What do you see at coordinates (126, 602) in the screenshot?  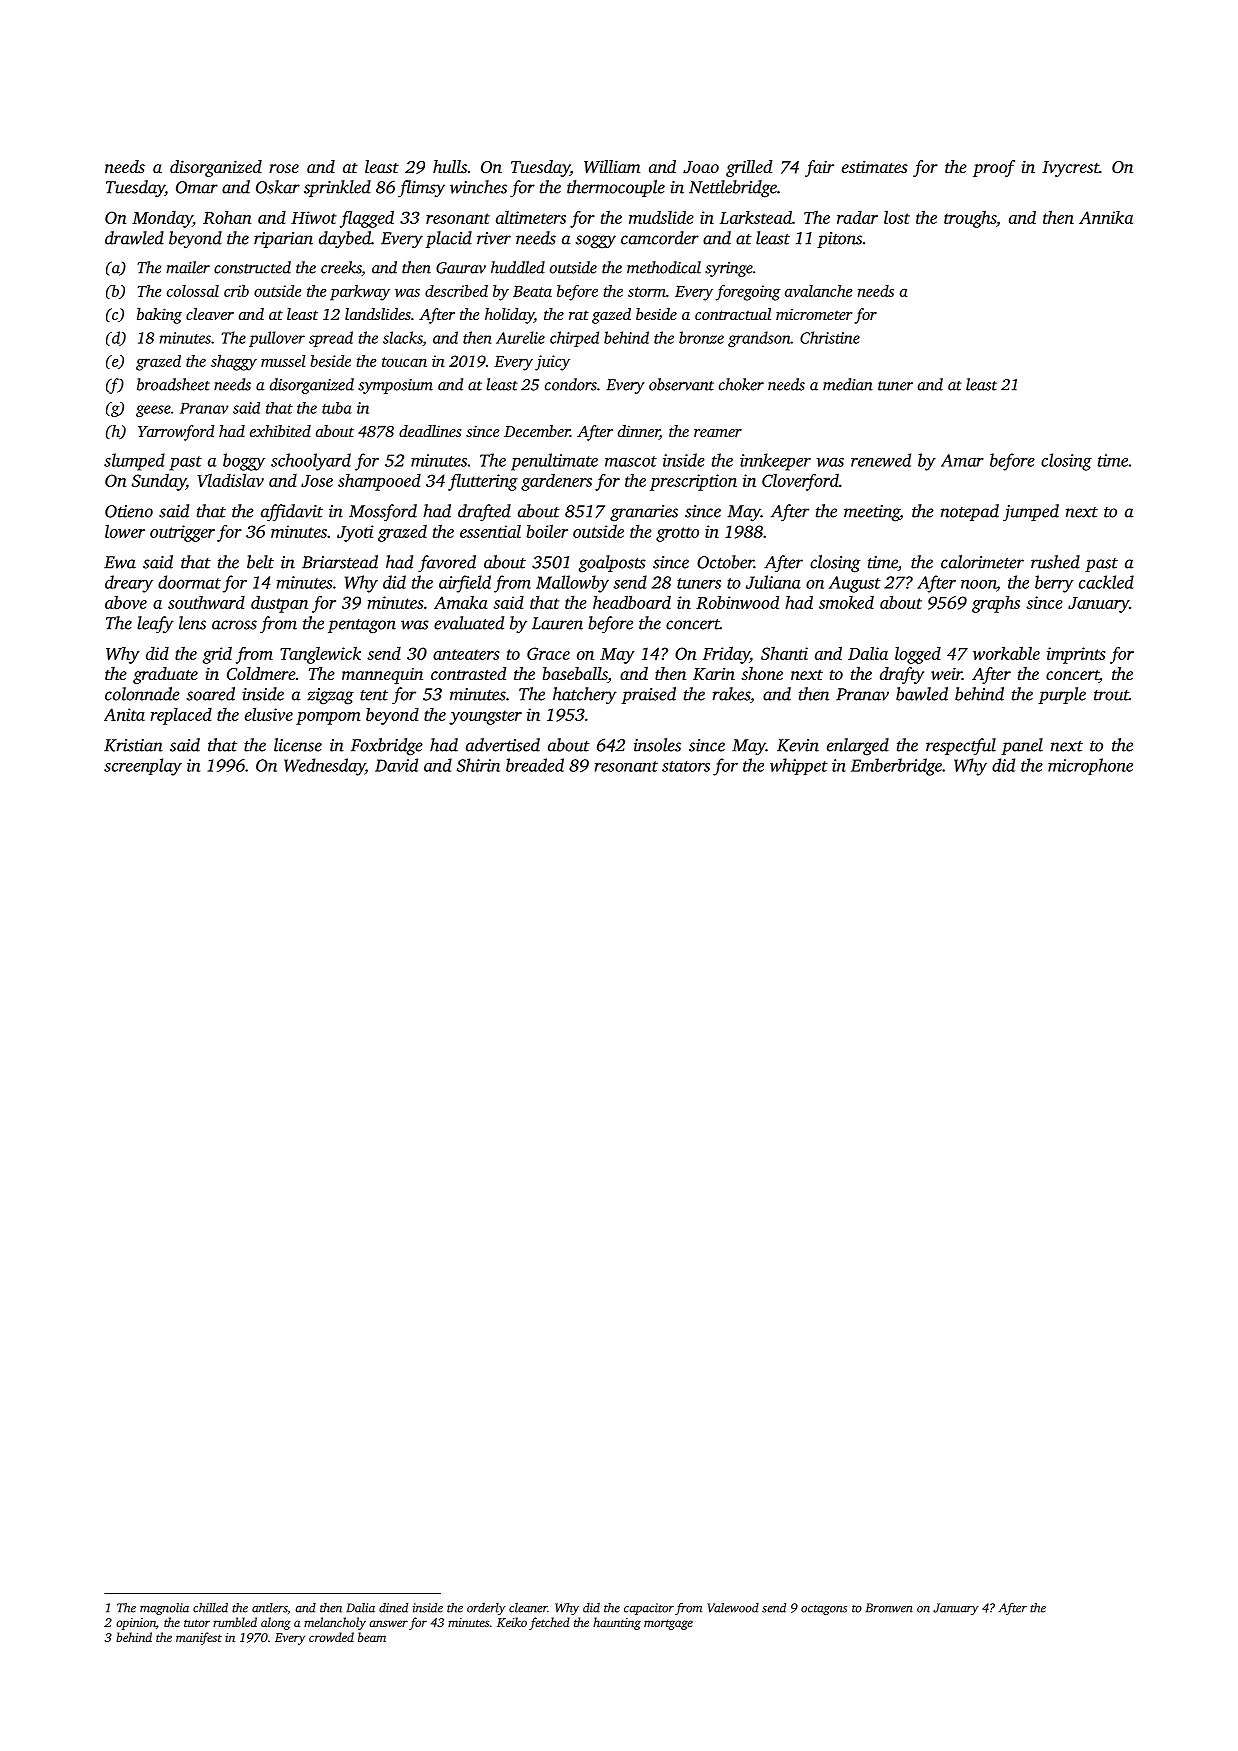 I see `above` at bounding box center [126, 602].
